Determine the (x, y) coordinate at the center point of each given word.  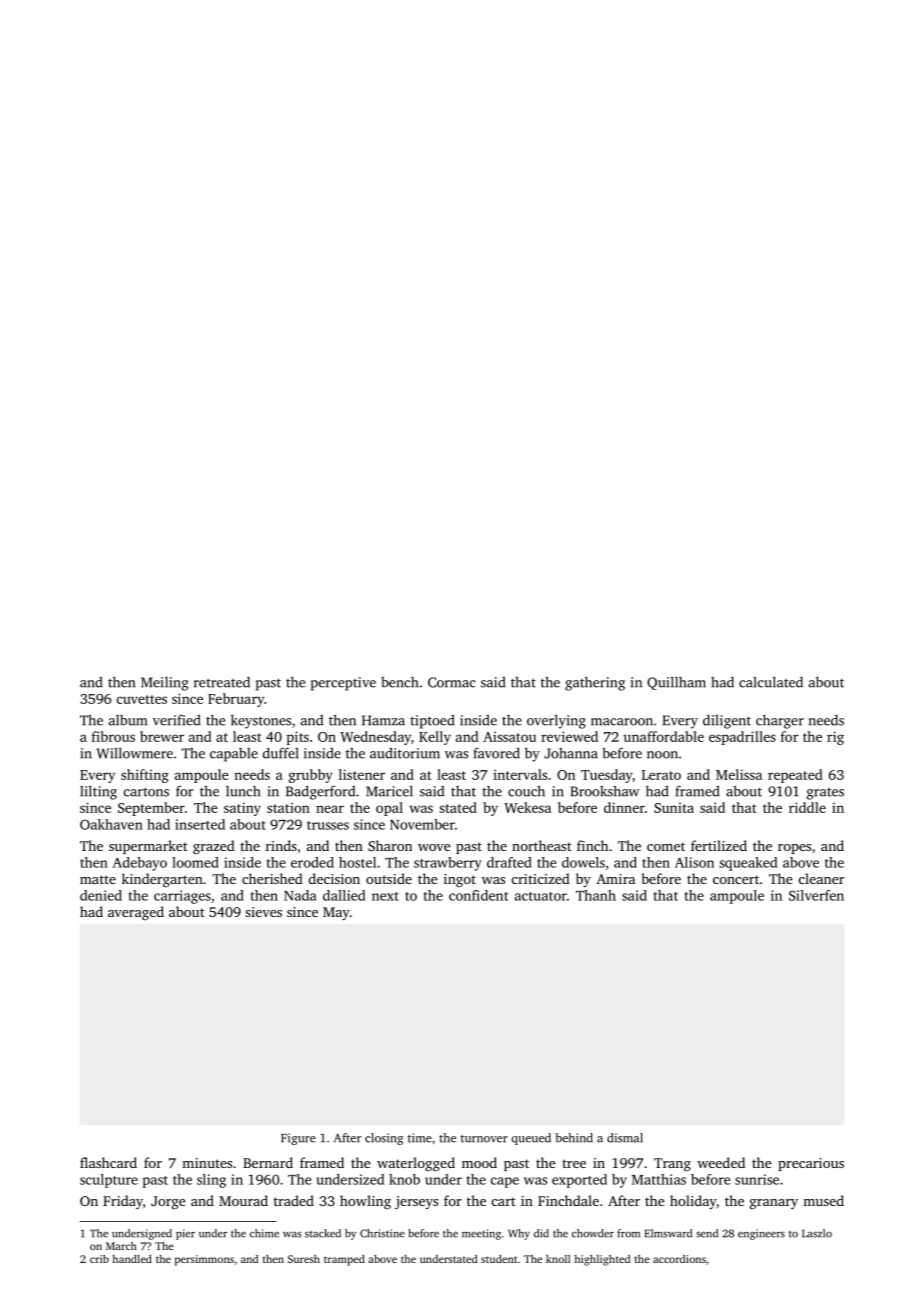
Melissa (739, 774)
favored (497, 753)
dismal (625, 1138)
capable (234, 755)
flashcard (108, 1162)
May (336, 913)
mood (479, 1162)
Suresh (304, 1259)
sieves (263, 912)
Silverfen (816, 895)
